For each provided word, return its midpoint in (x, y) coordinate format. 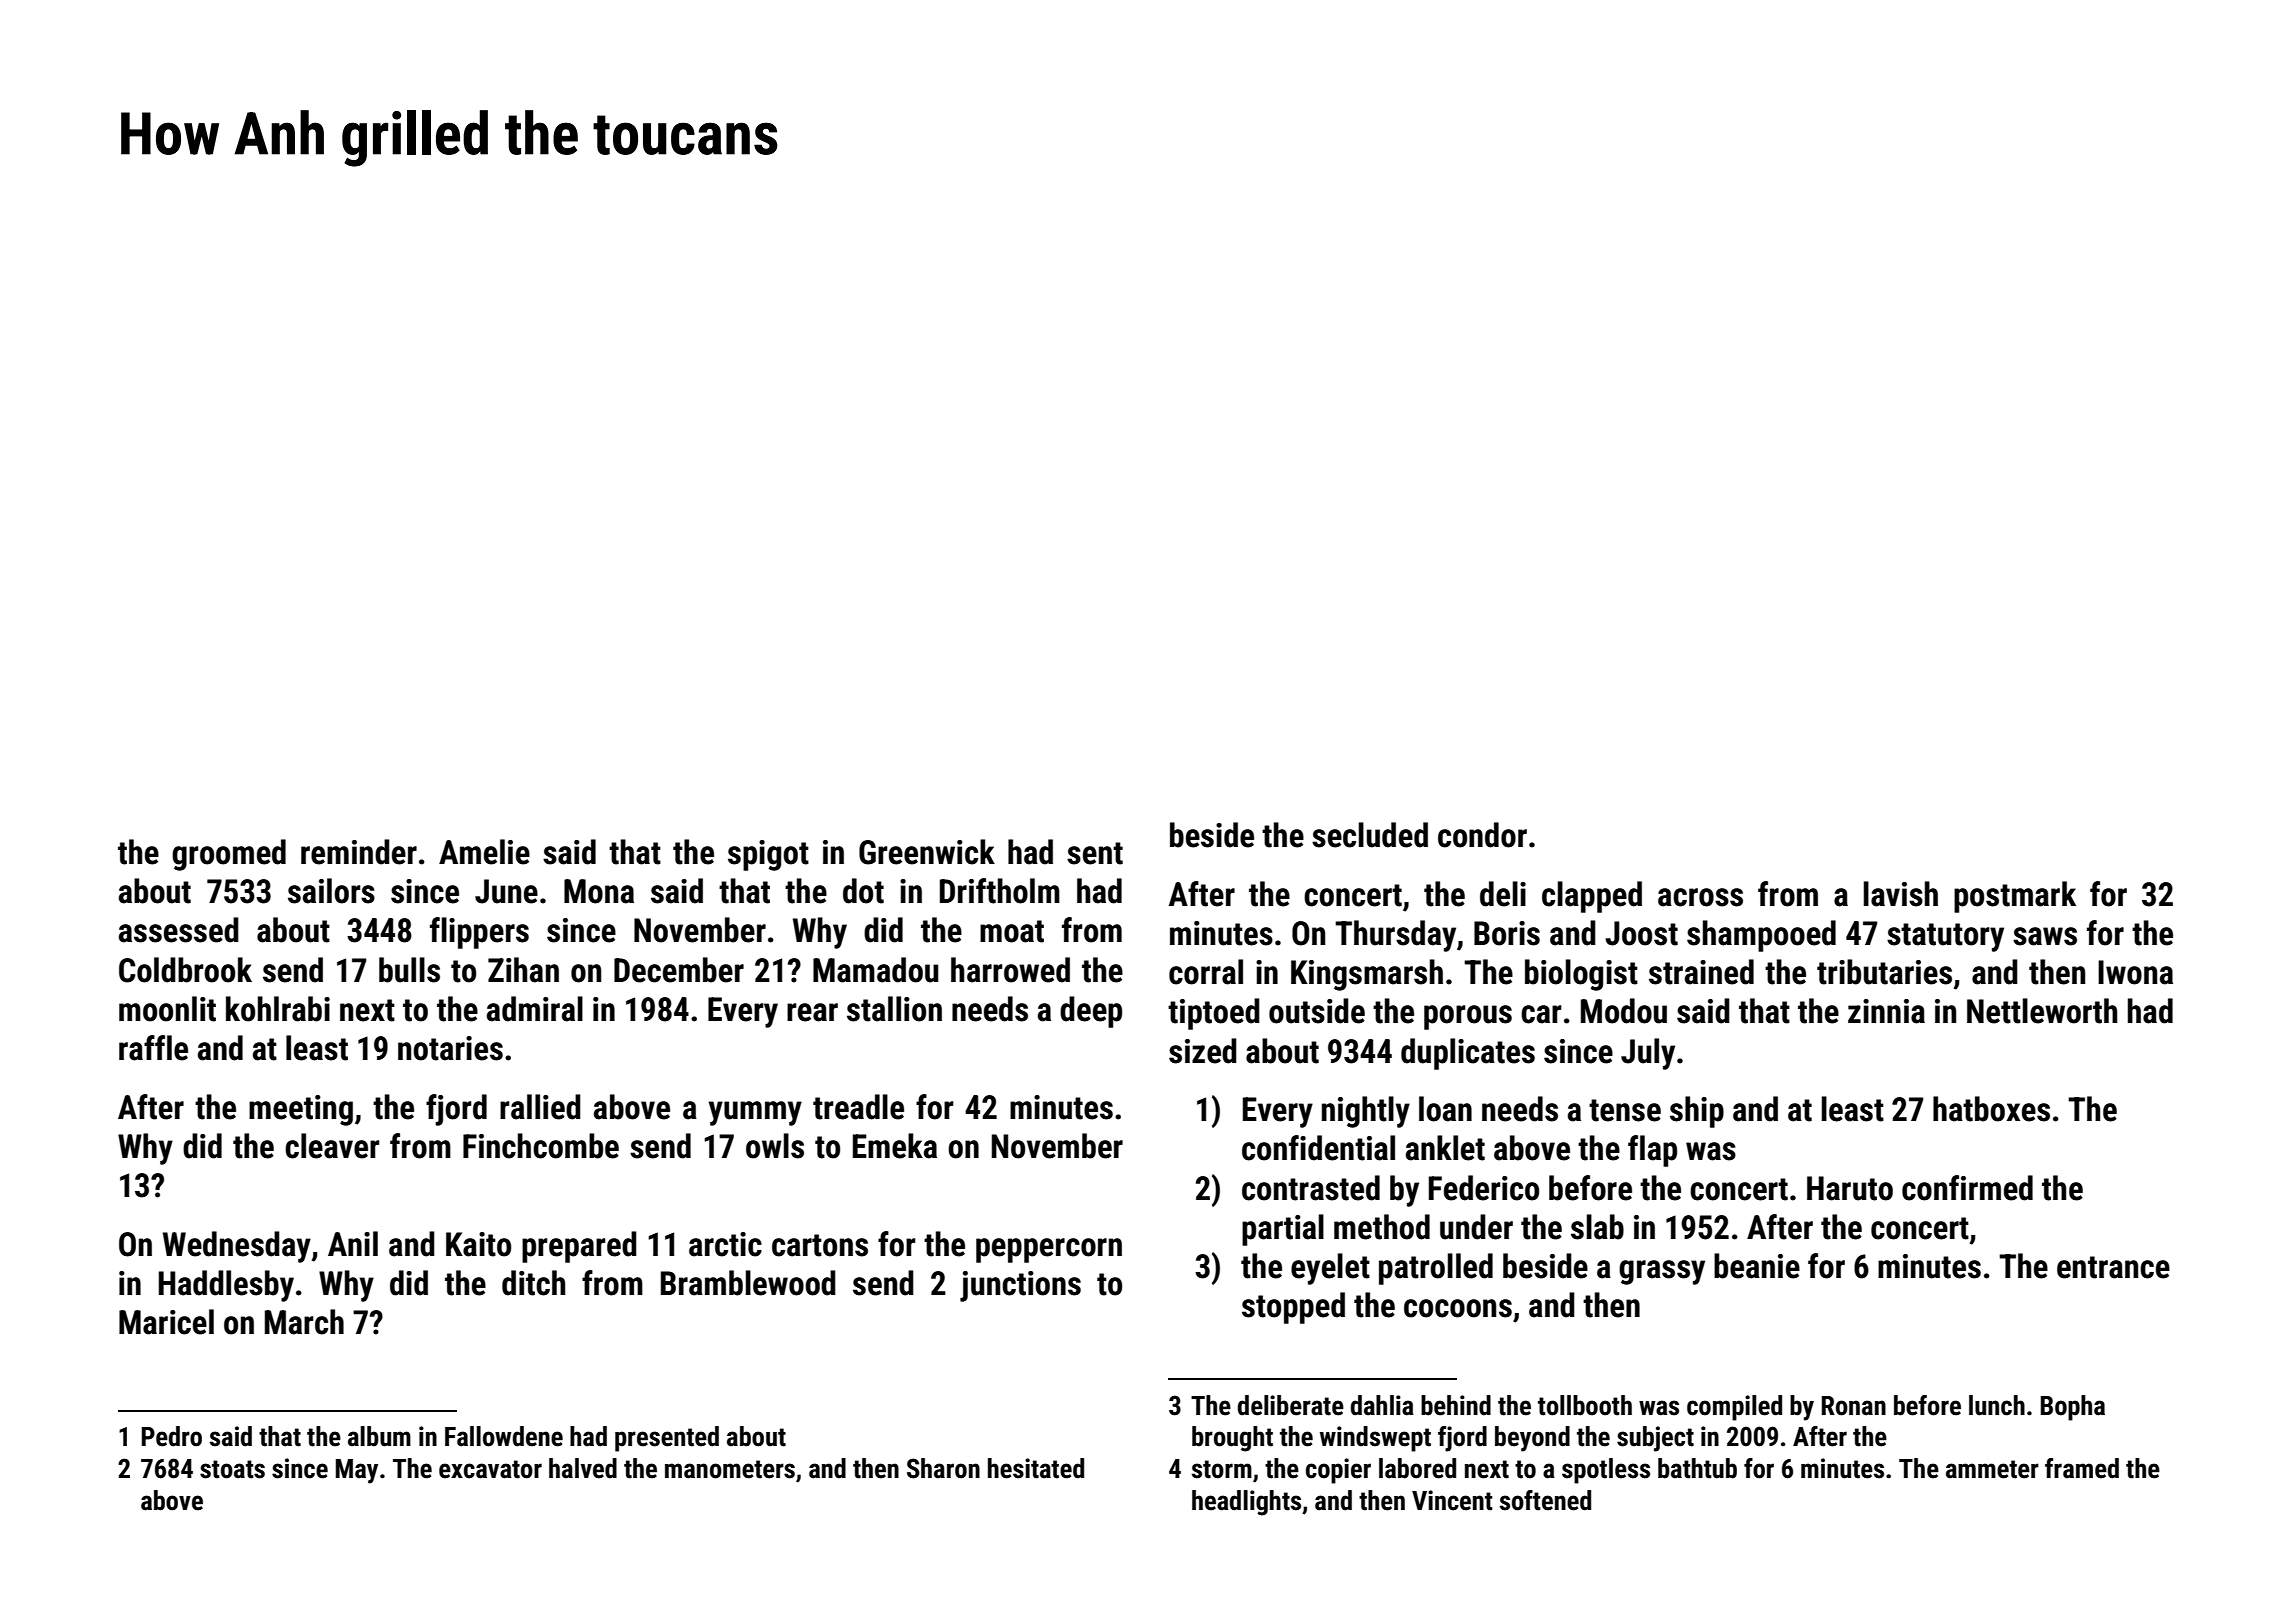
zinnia (1886, 1011)
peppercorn (1049, 1250)
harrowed (1010, 970)
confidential (1318, 1148)
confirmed (1967, 1188)
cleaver (332, 1146)
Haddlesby (226, 1286)
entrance (2113, 1267)
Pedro (172, 1436)
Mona (599, 891)
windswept (1375, 1439)
